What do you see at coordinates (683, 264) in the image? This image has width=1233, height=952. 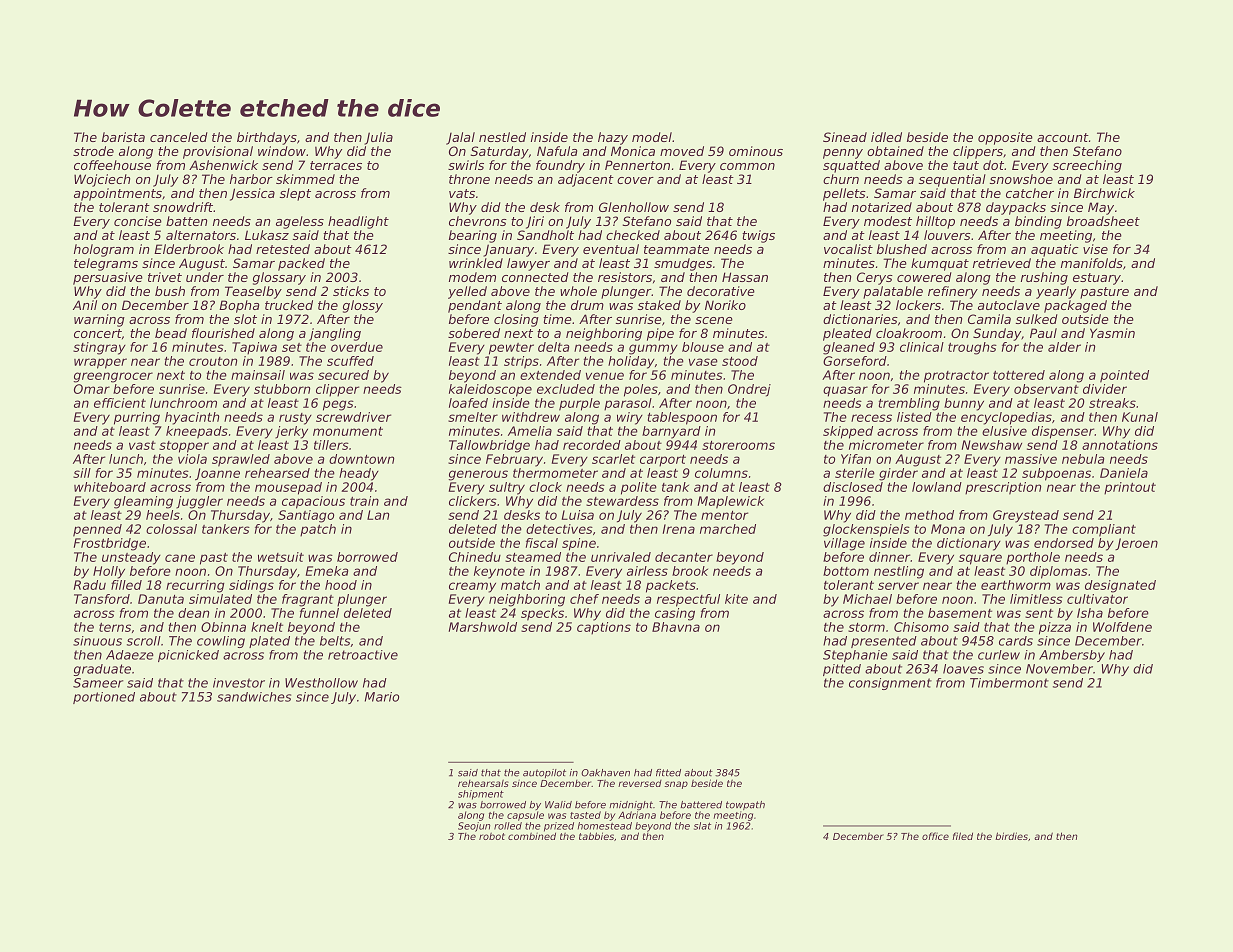 I see `smudges` at bounding box center [683, 264].
